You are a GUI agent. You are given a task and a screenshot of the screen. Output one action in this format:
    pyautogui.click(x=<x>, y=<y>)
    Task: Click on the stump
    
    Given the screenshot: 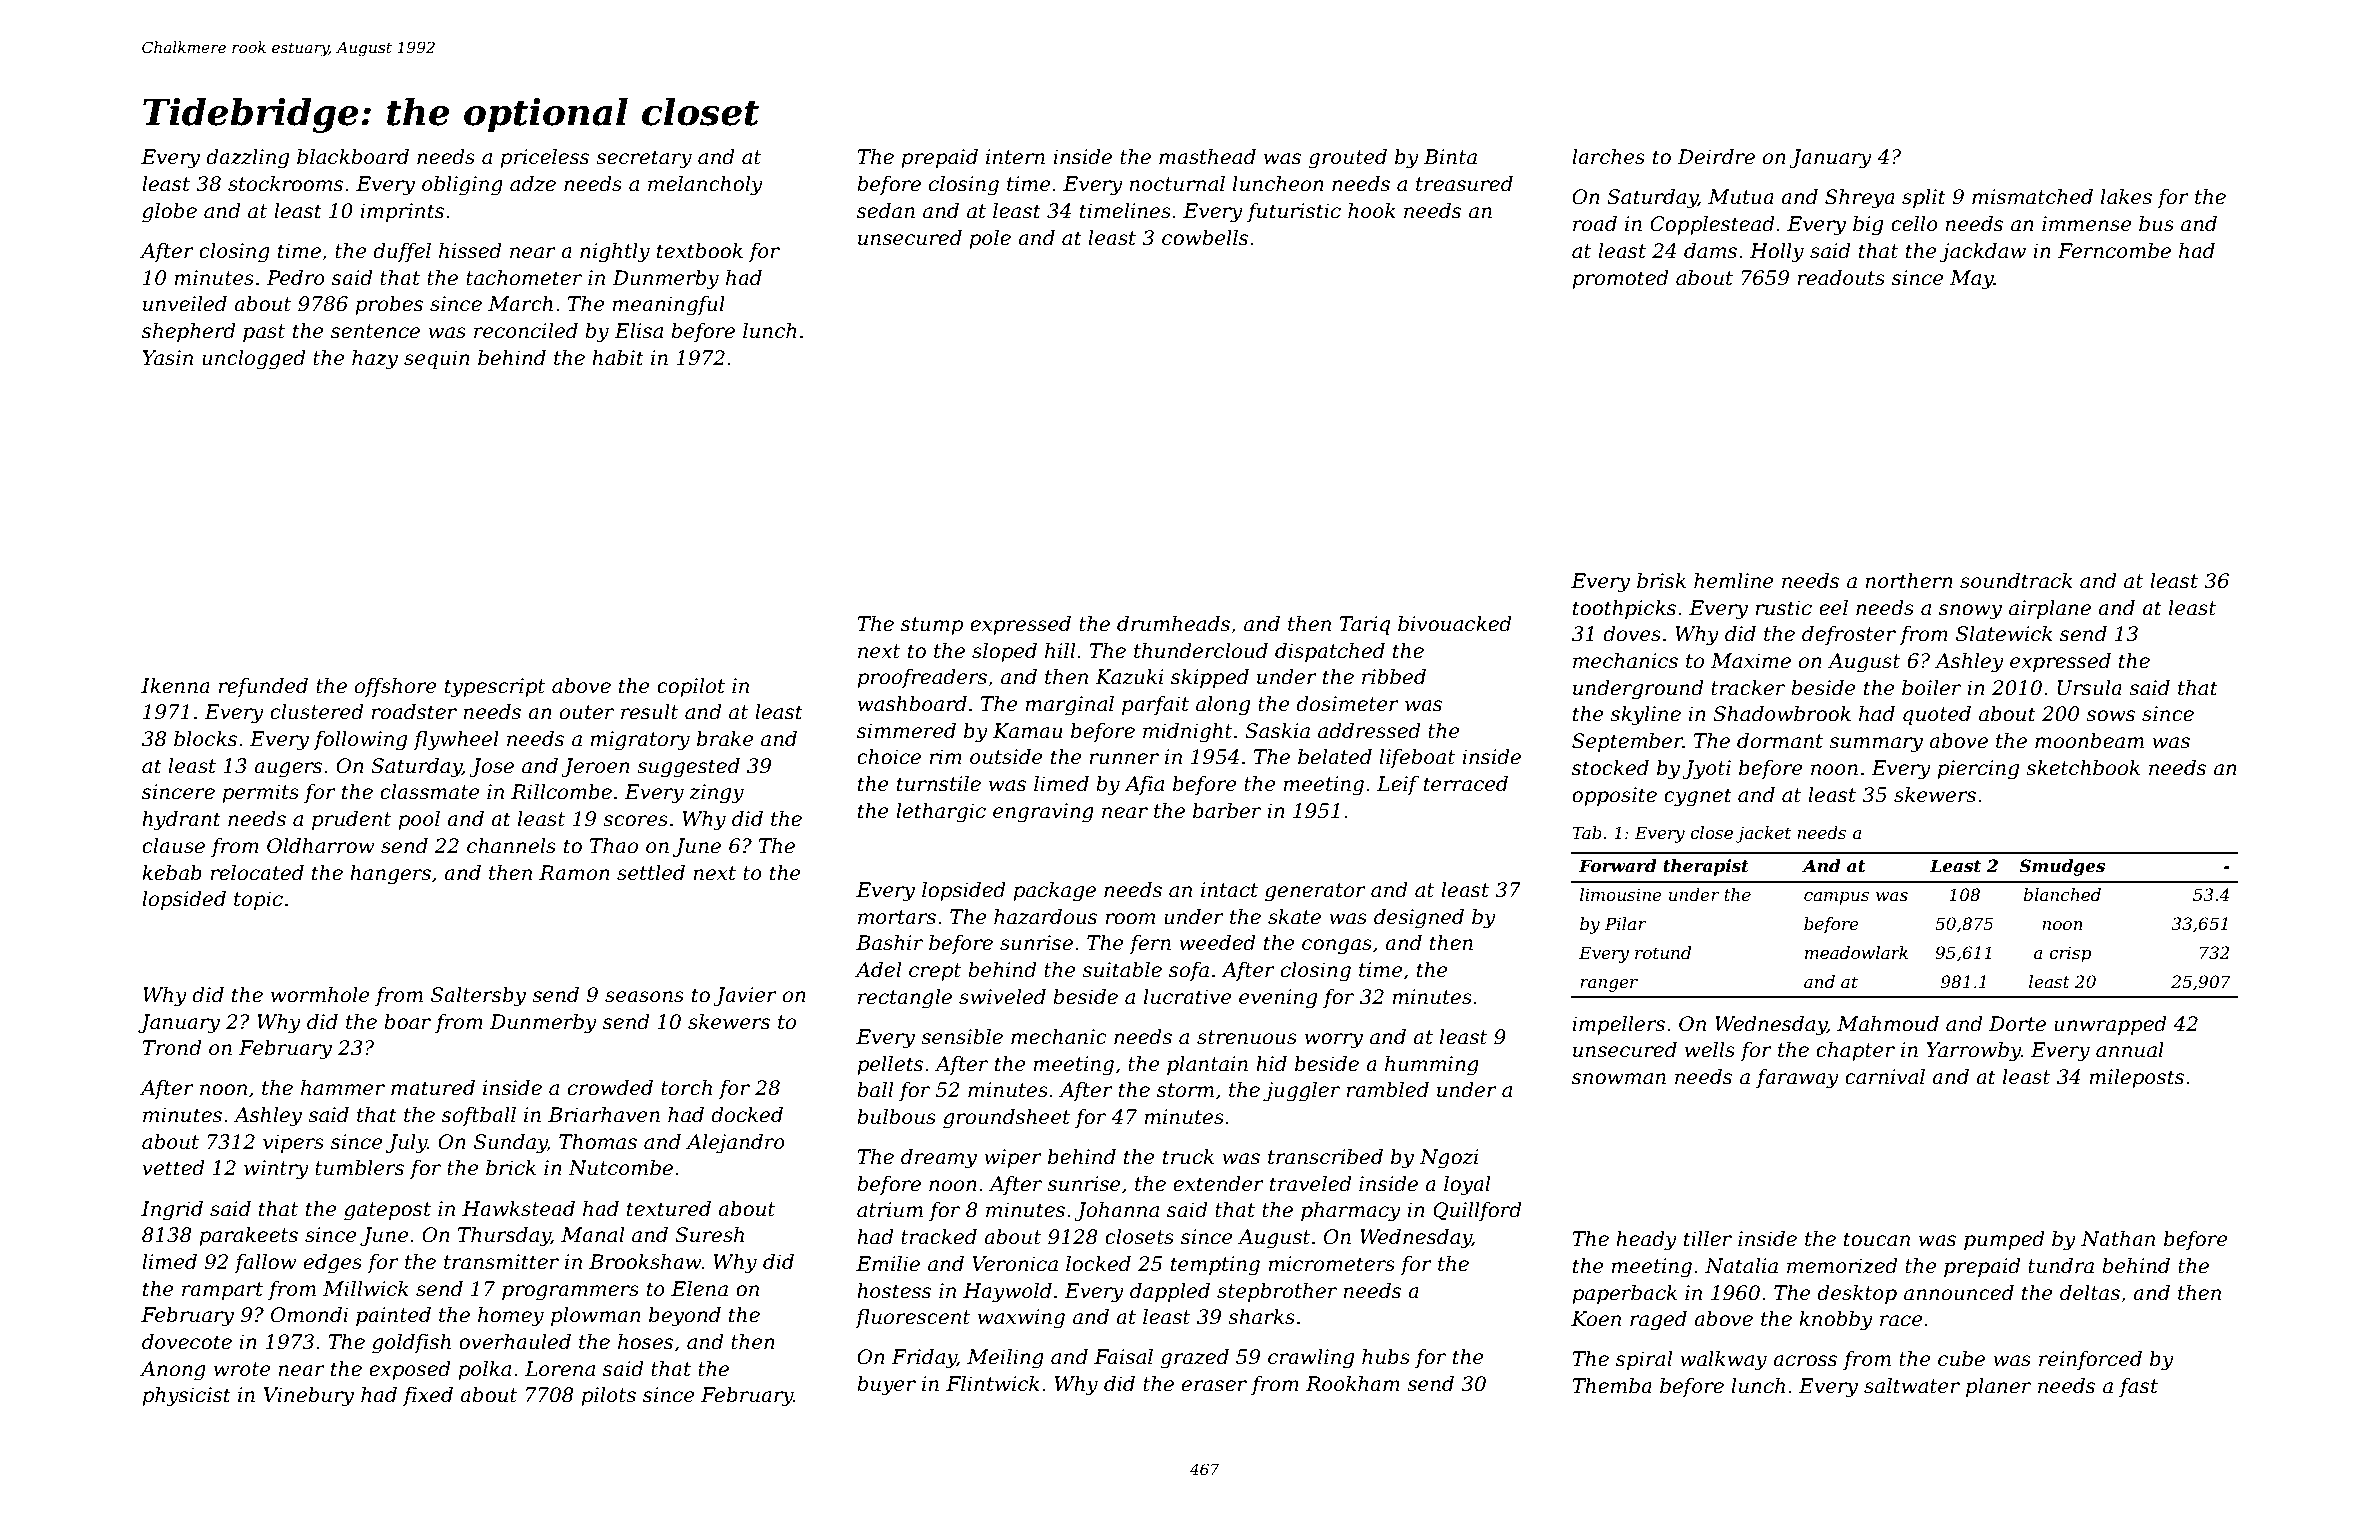 What is the action you would take?
    pyautogui.click(x=932, y=626)
